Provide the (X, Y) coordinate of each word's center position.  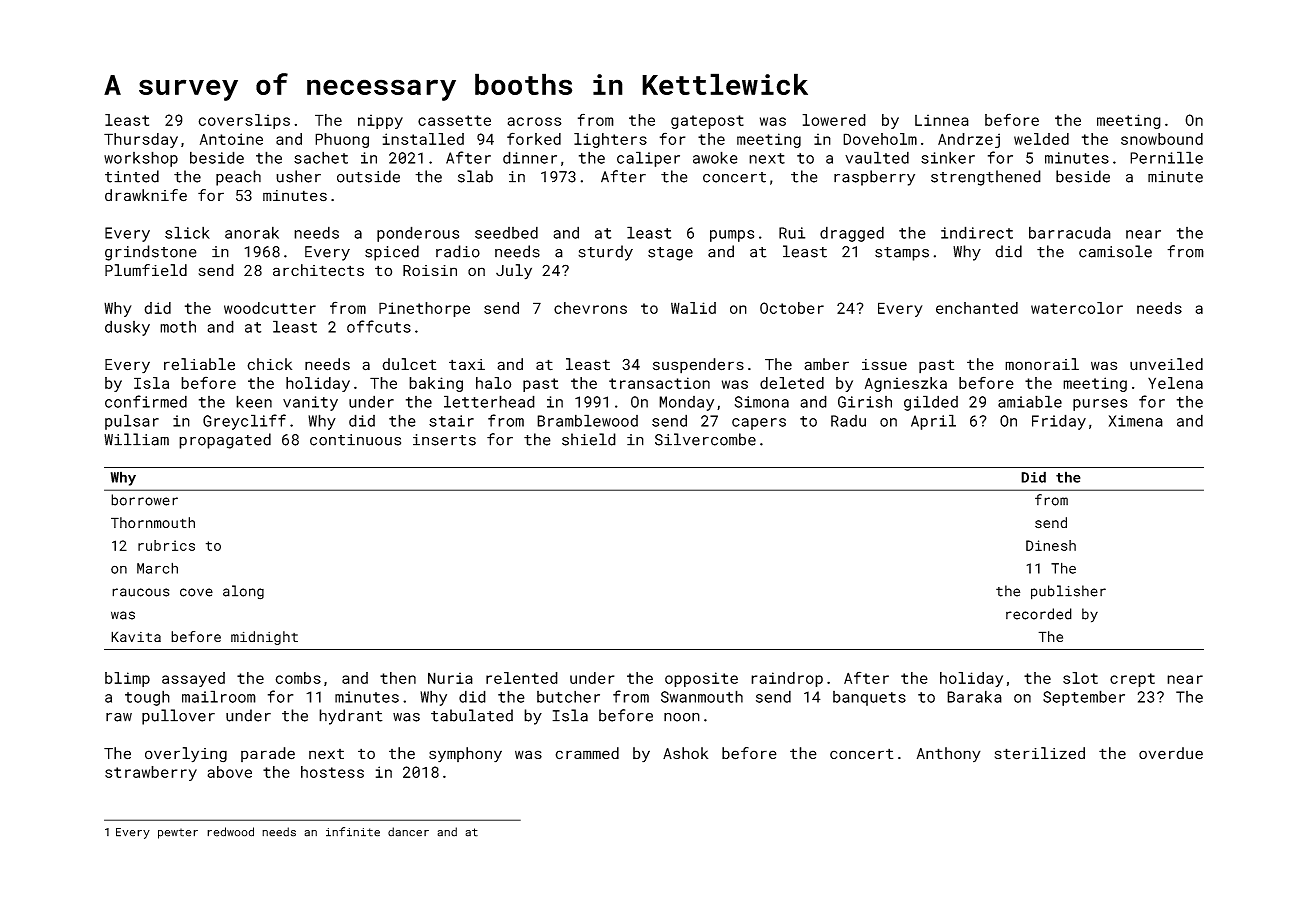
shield (589, 439)
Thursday (141, 140)
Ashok (685, 753)
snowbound (1162, 139)
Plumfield (146, 270)
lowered (834, 120)
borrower (144, 500)
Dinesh (1051, 545)
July (514, 272)
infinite (353, 832)
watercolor (1077, 308)
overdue (1171, 753)
